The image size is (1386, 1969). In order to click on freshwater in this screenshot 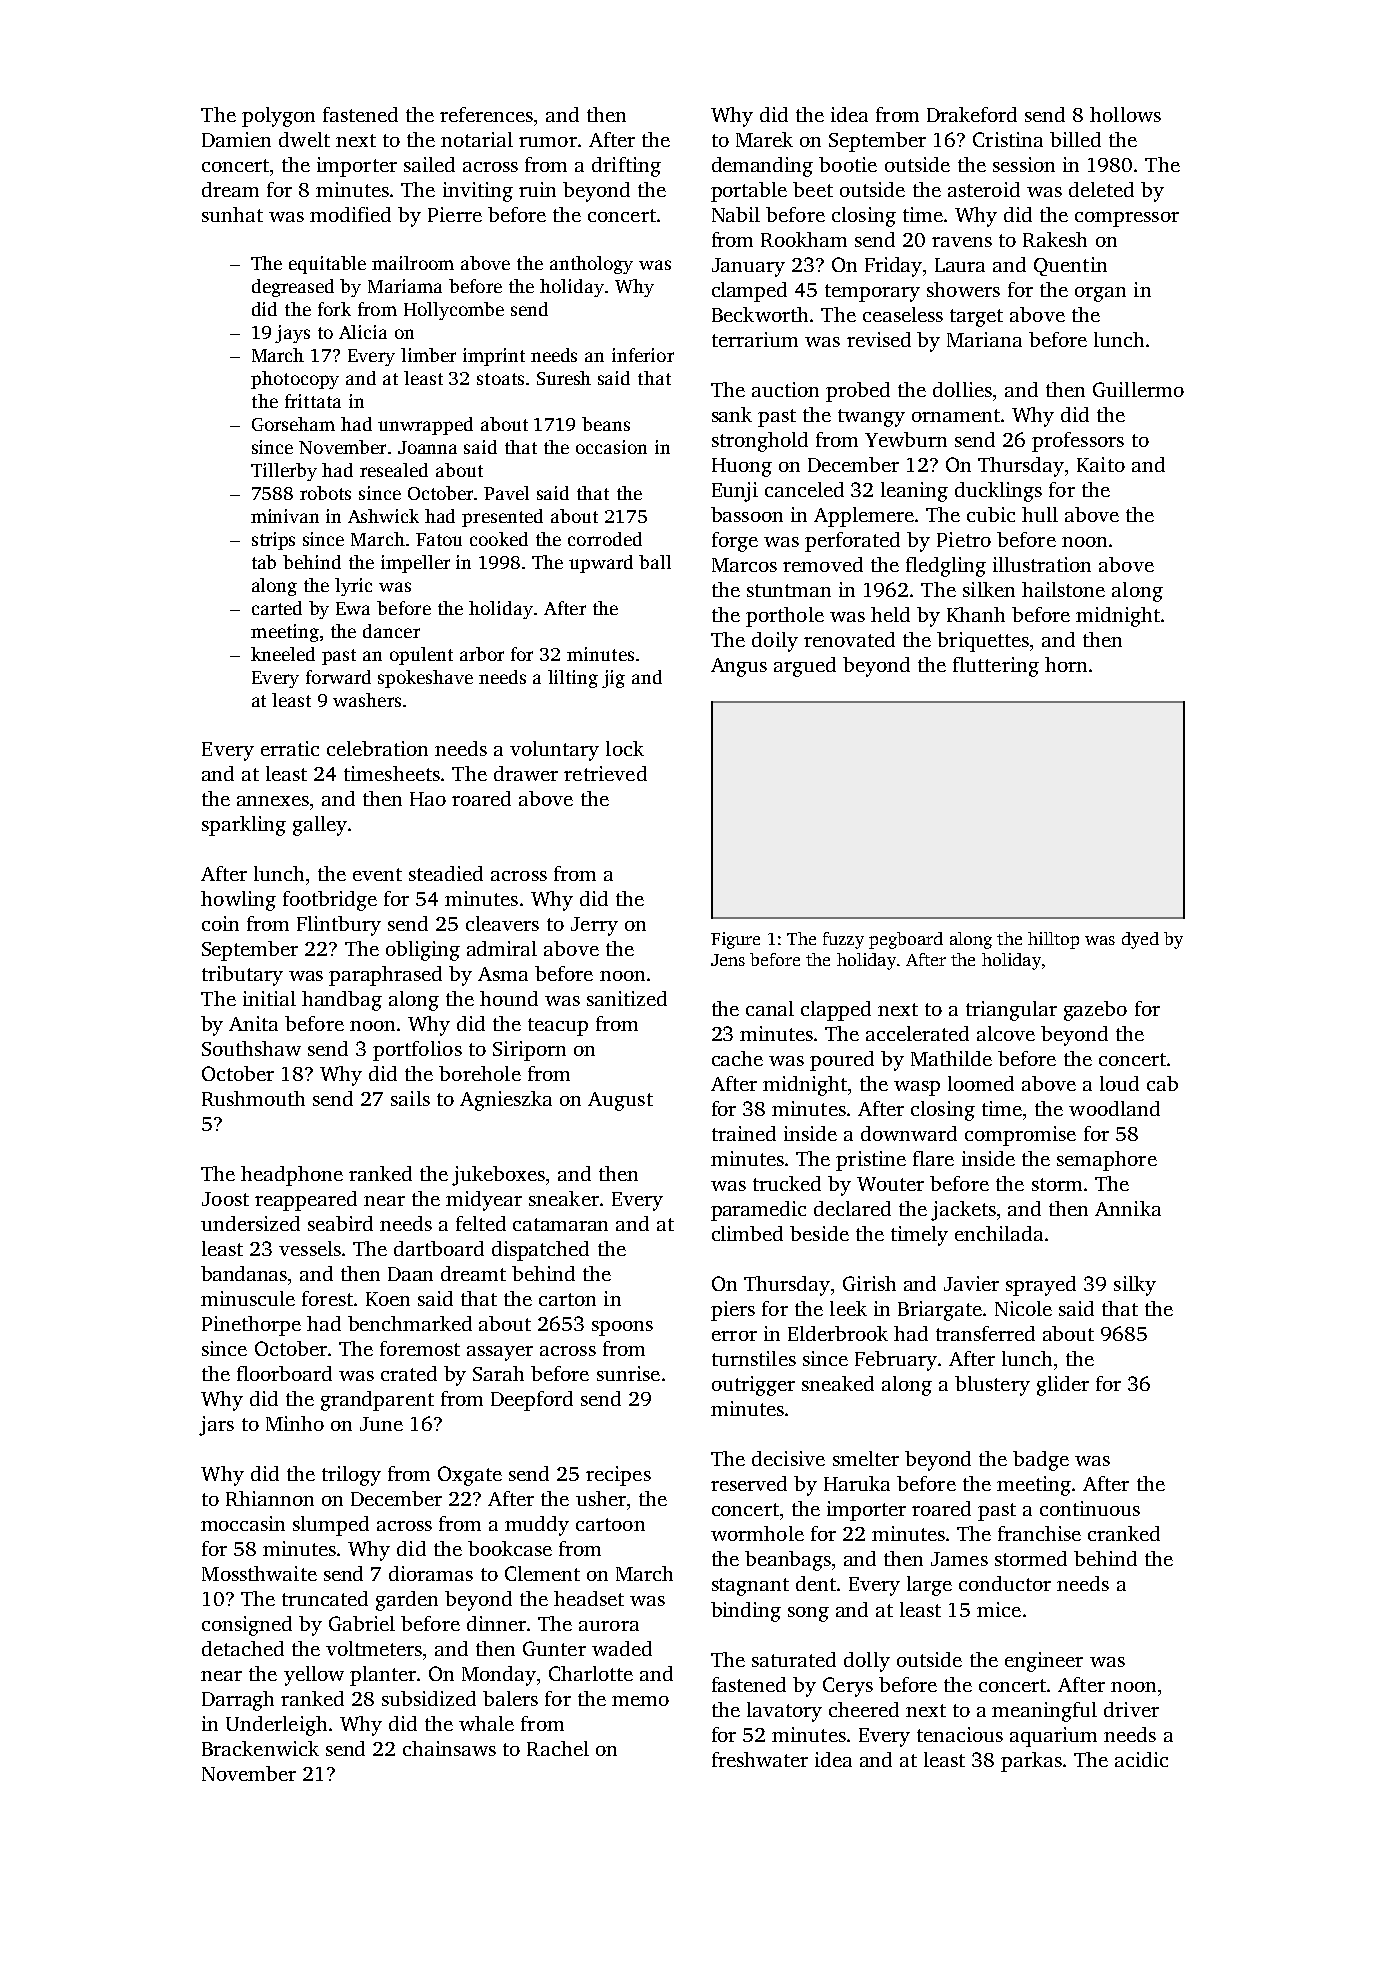, I will do `click(760, 1759)`.
